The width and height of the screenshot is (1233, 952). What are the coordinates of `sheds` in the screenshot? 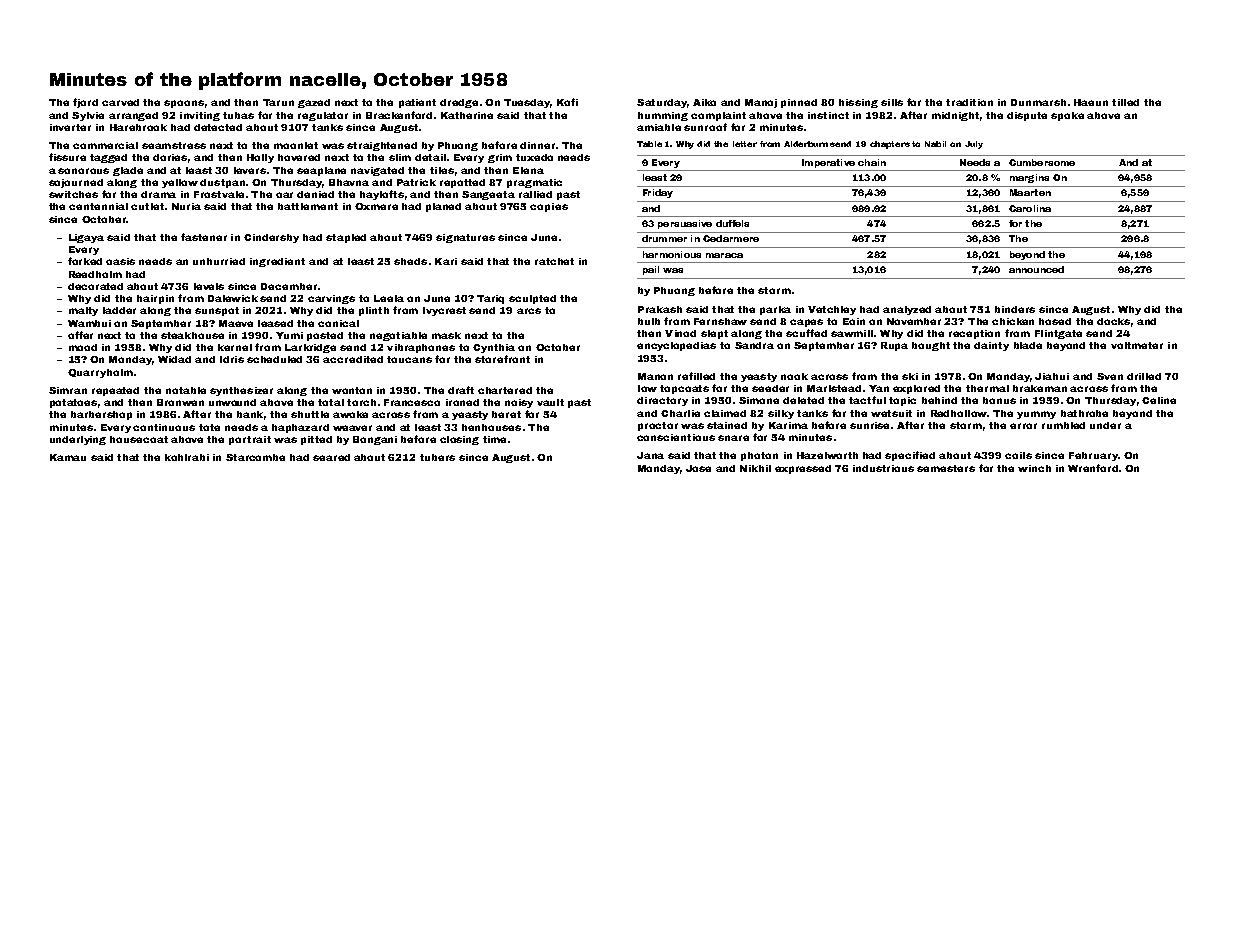 It's located at (410, 261).
